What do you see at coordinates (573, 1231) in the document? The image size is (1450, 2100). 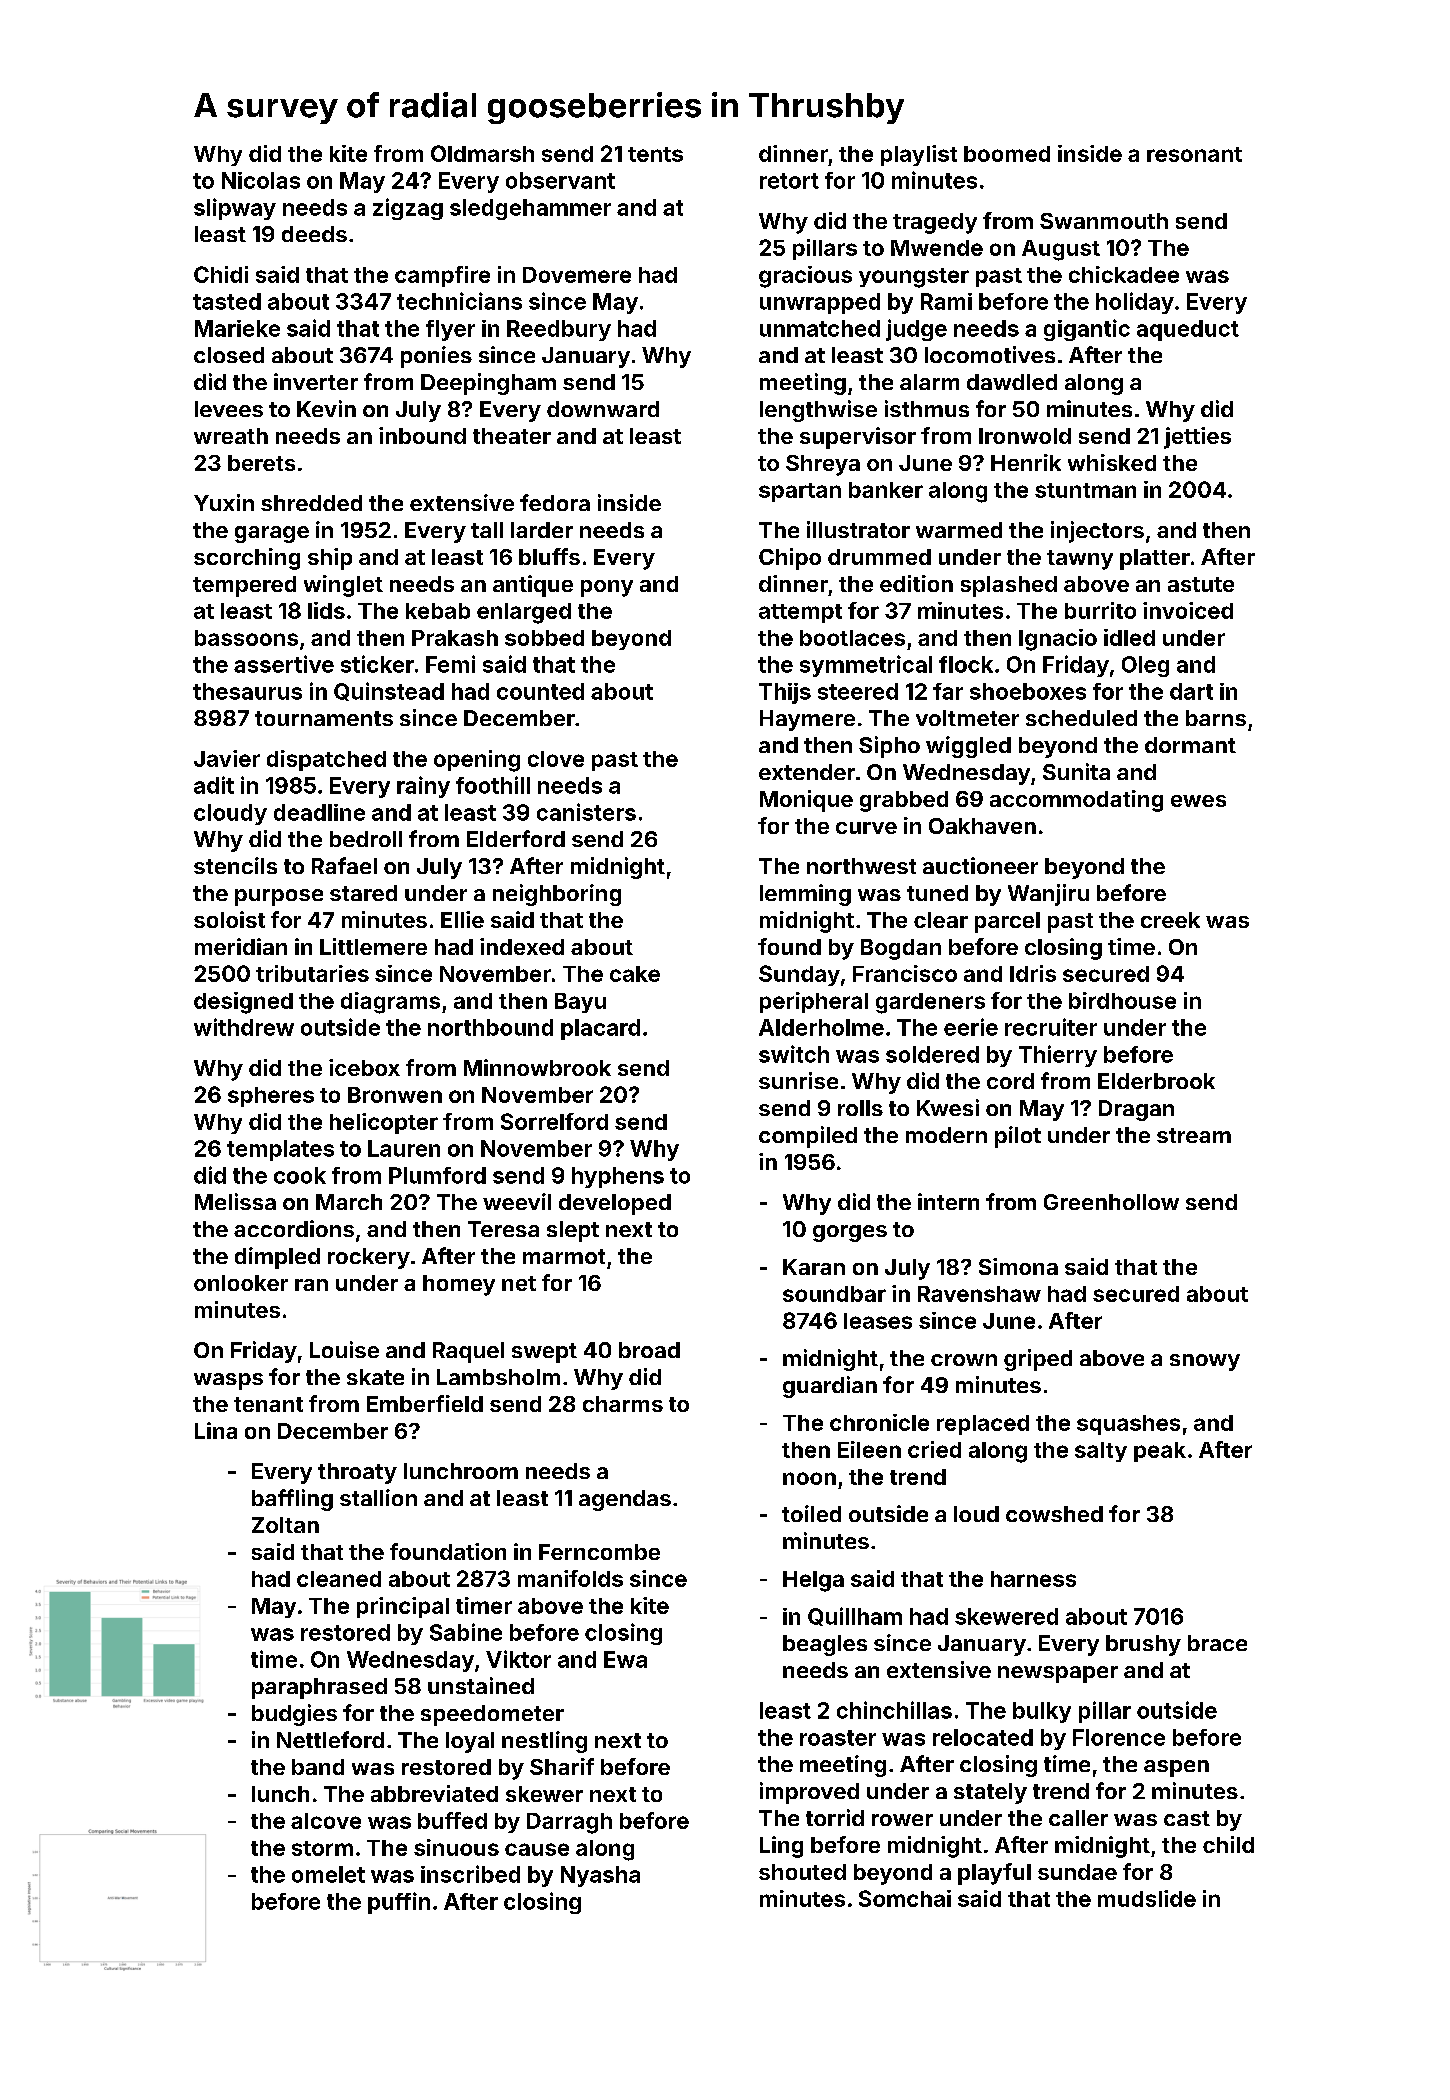 I see `slept` at bounding box center [573, 1231].
